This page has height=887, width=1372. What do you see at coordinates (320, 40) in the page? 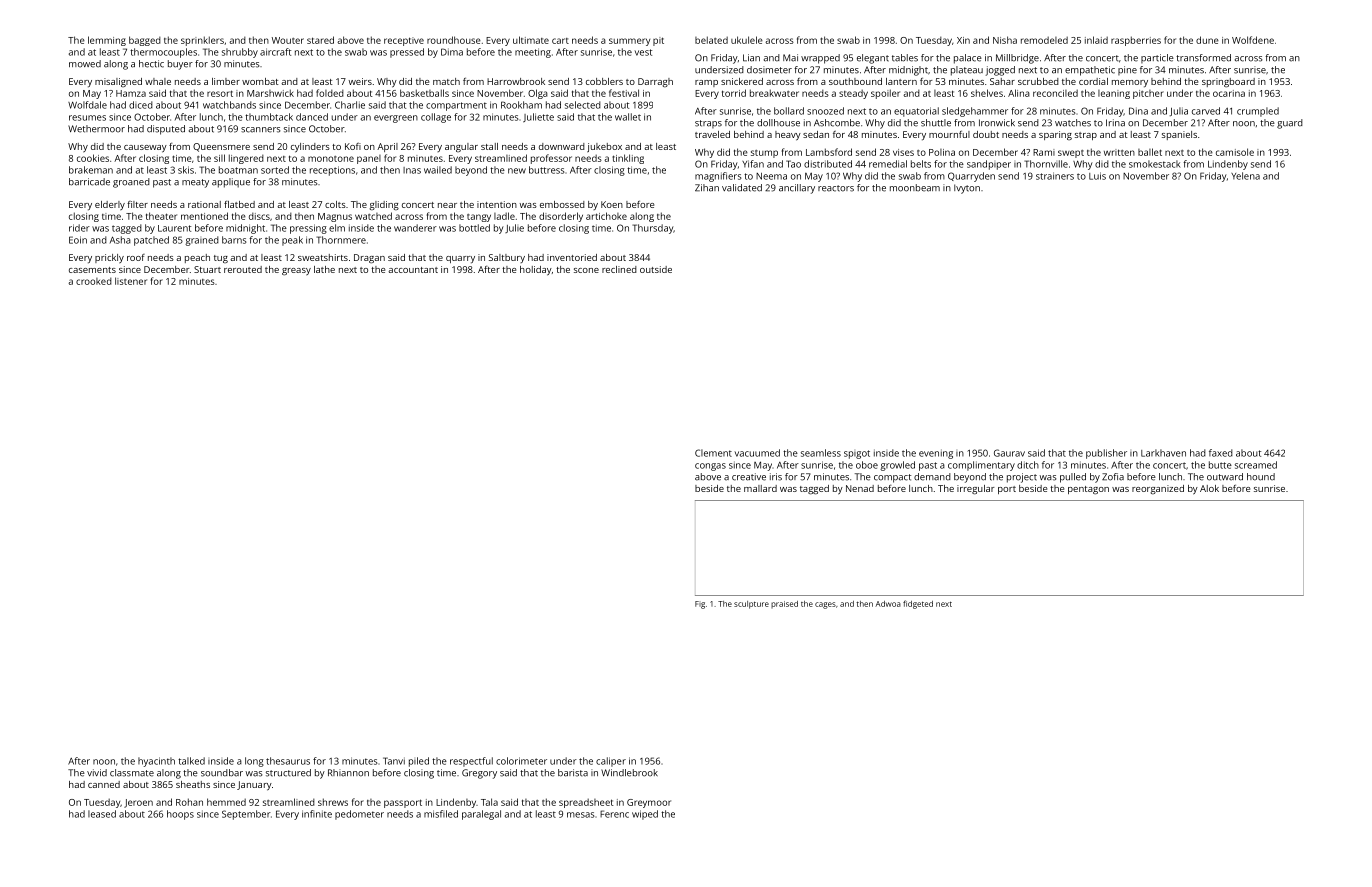
I see `stared` at bounding box center [320, 40].
